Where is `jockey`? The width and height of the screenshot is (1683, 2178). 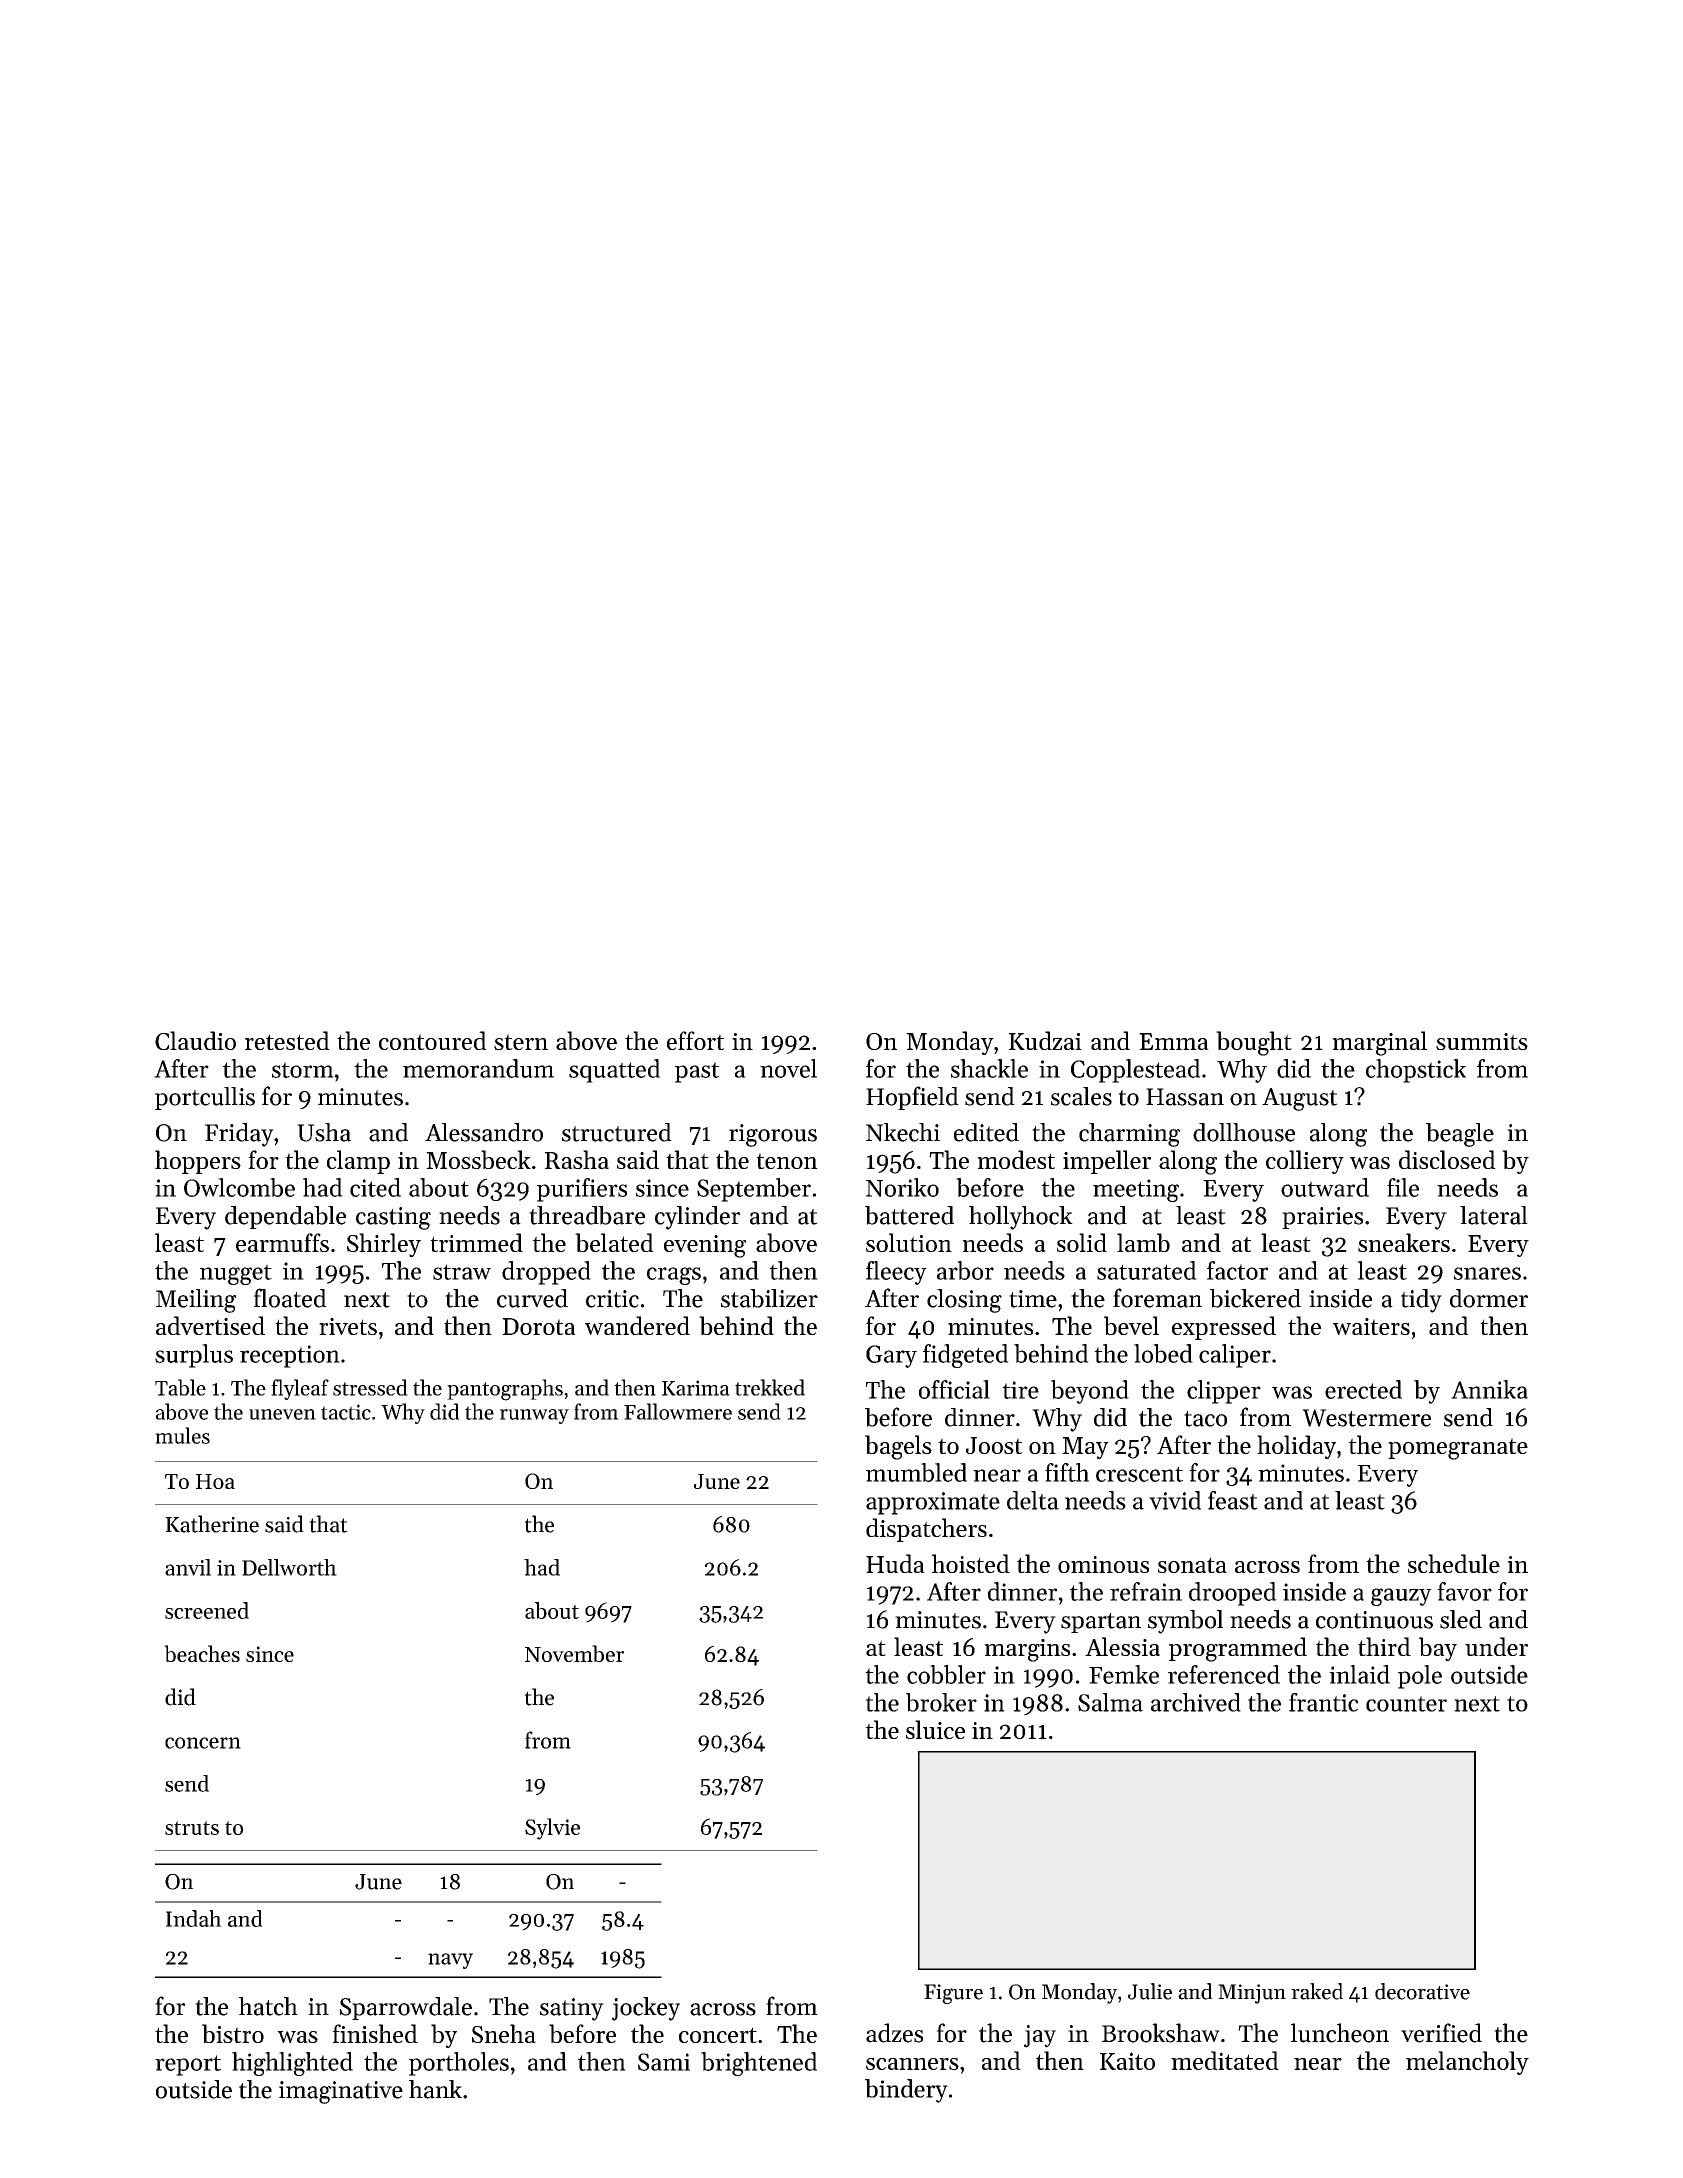
jockey is located at coordinates (646, 2009).
